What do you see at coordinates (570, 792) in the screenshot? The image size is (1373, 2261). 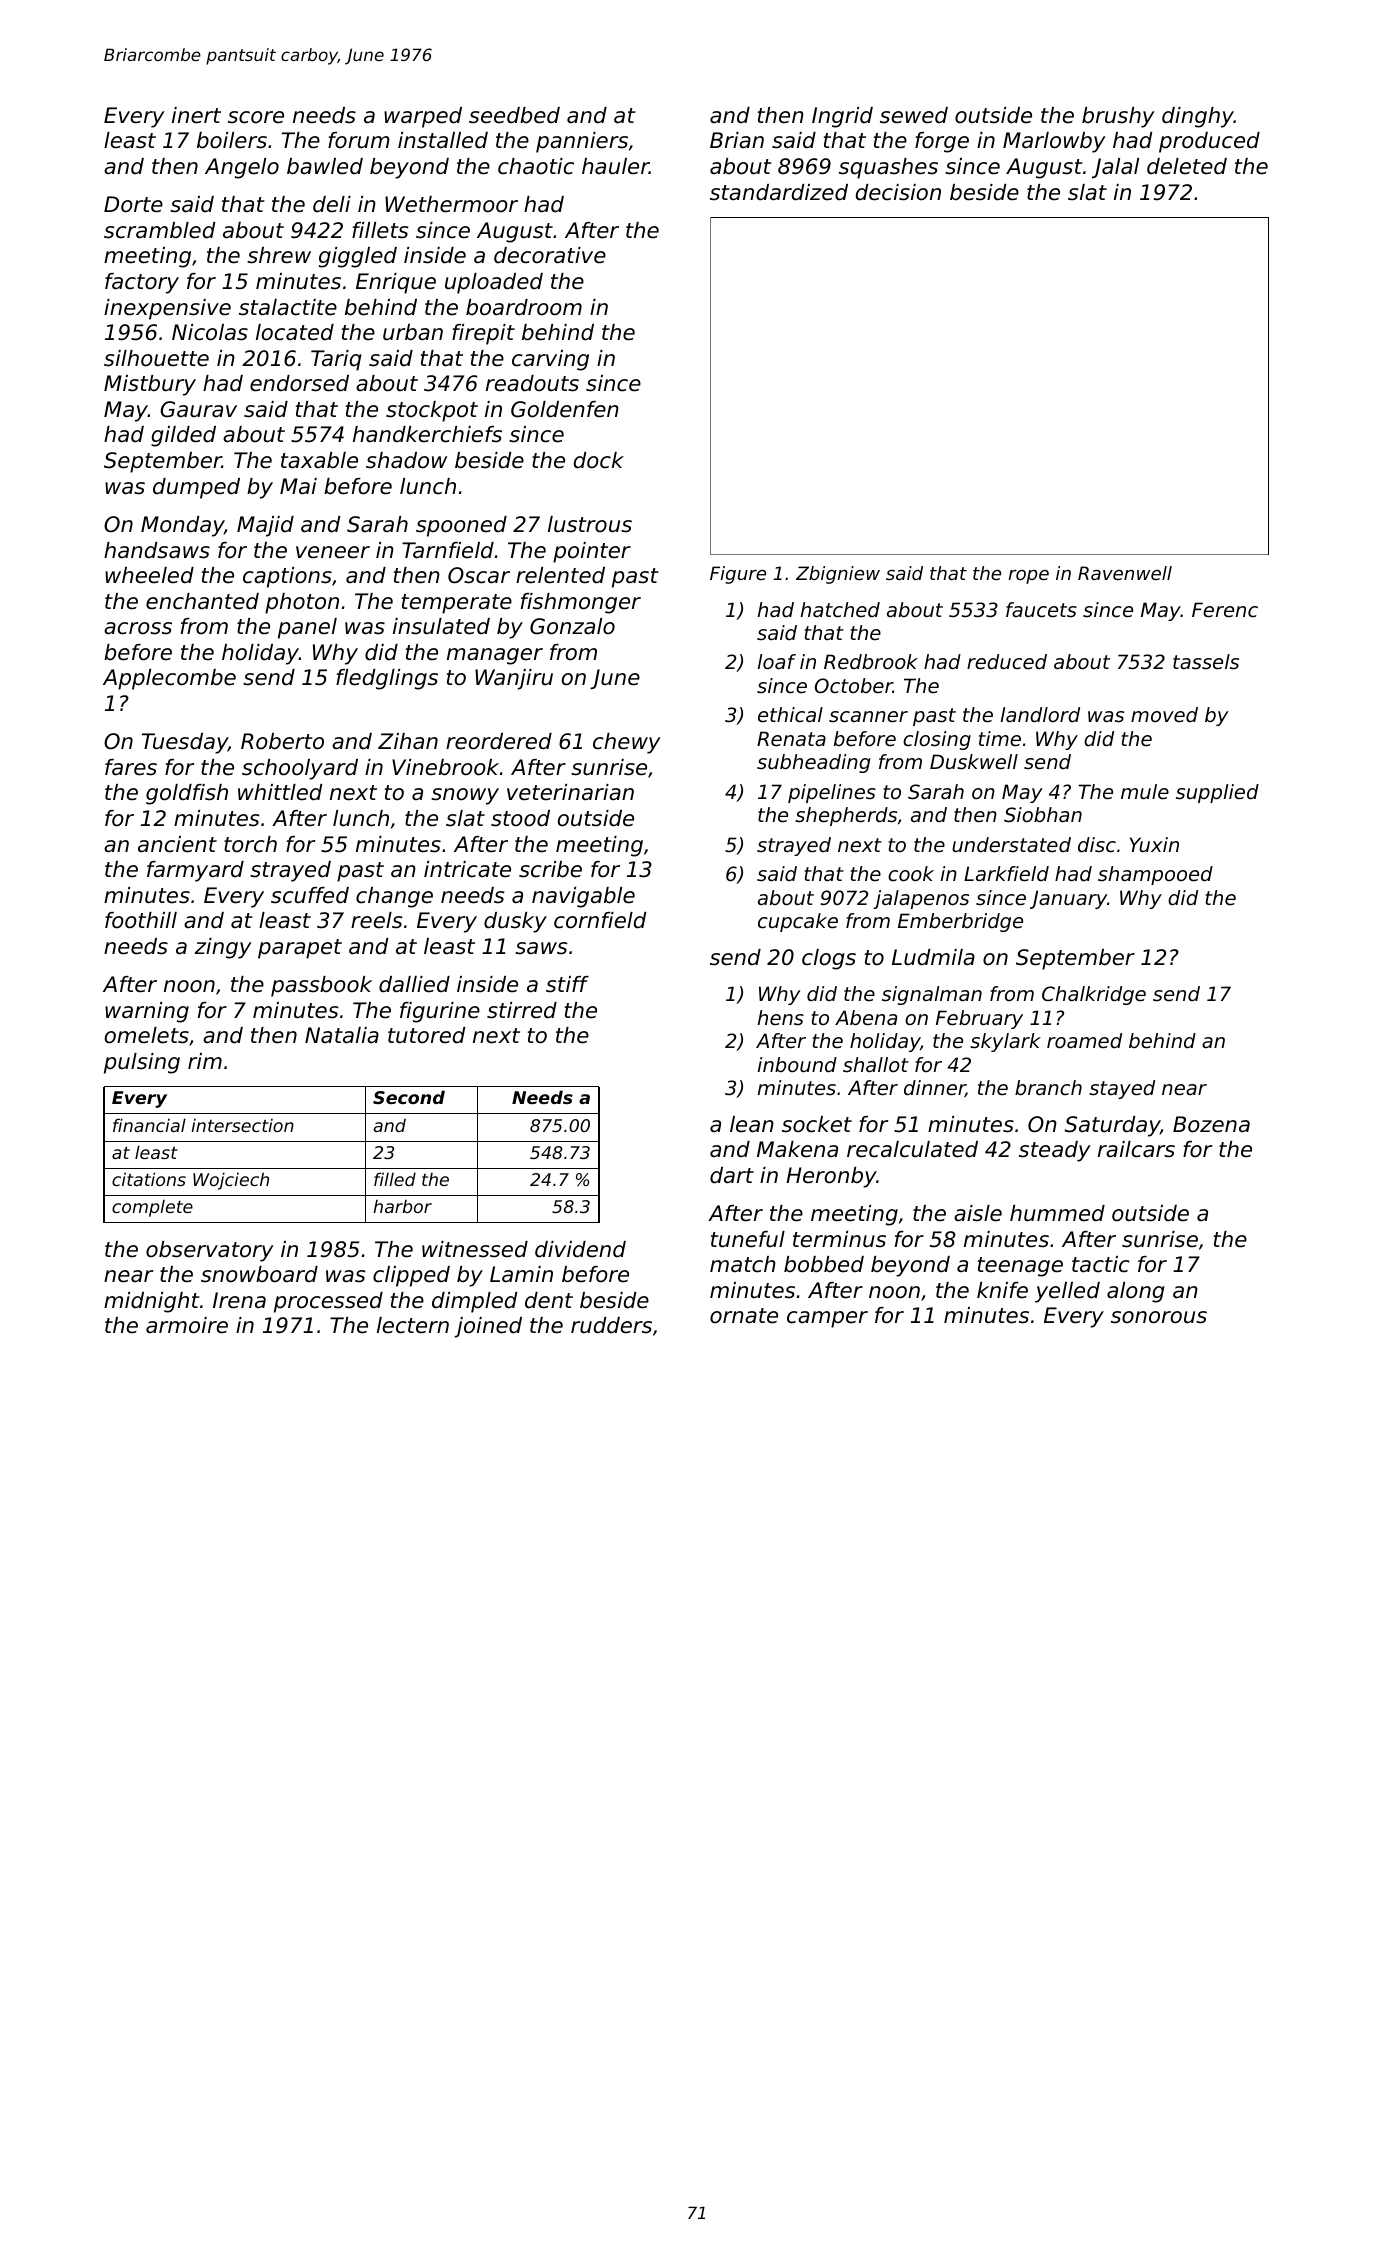 I see `veterinarian` at bounding box center [570, 792].
